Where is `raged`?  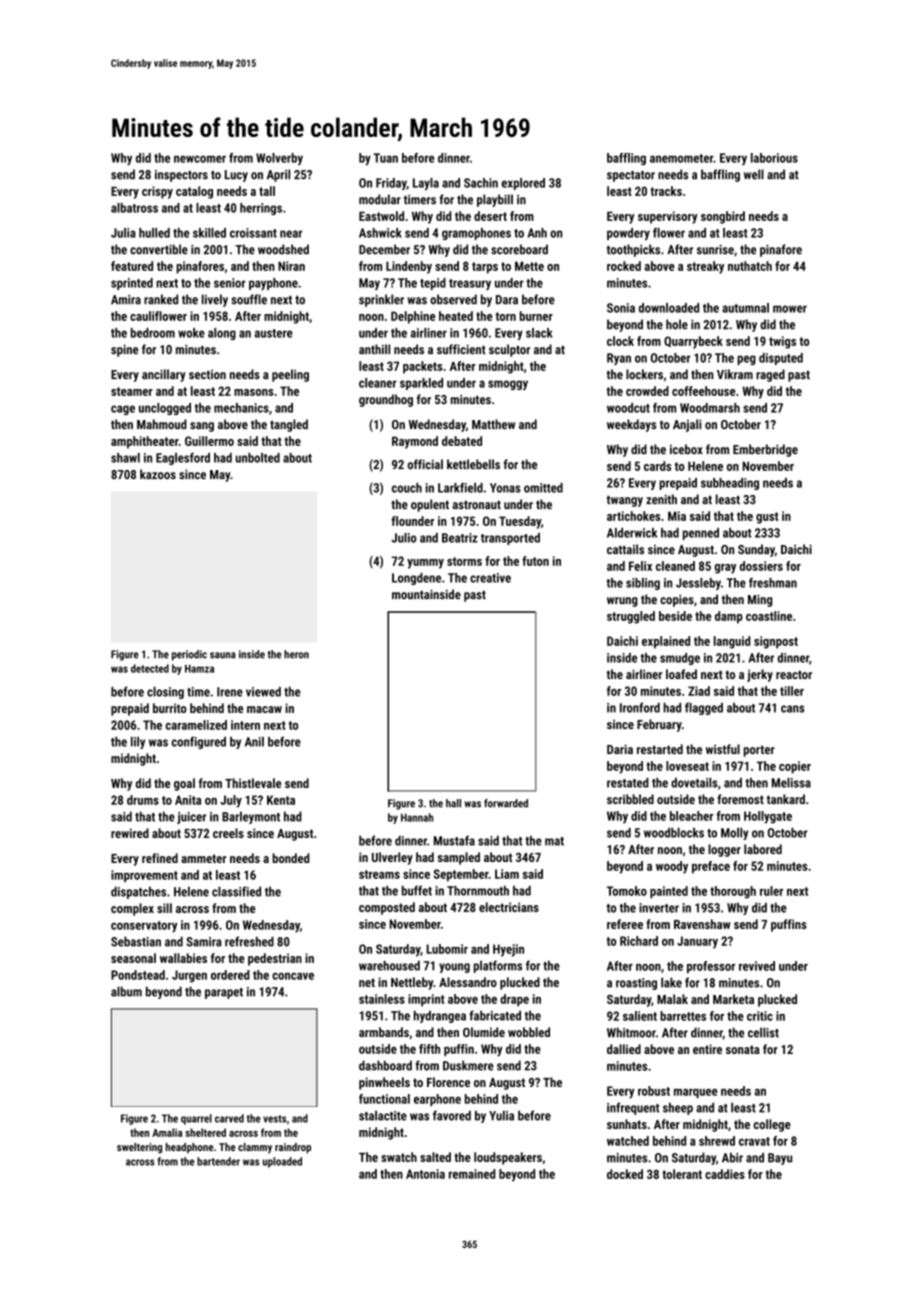
raged is located at coordinates (770, 375).
